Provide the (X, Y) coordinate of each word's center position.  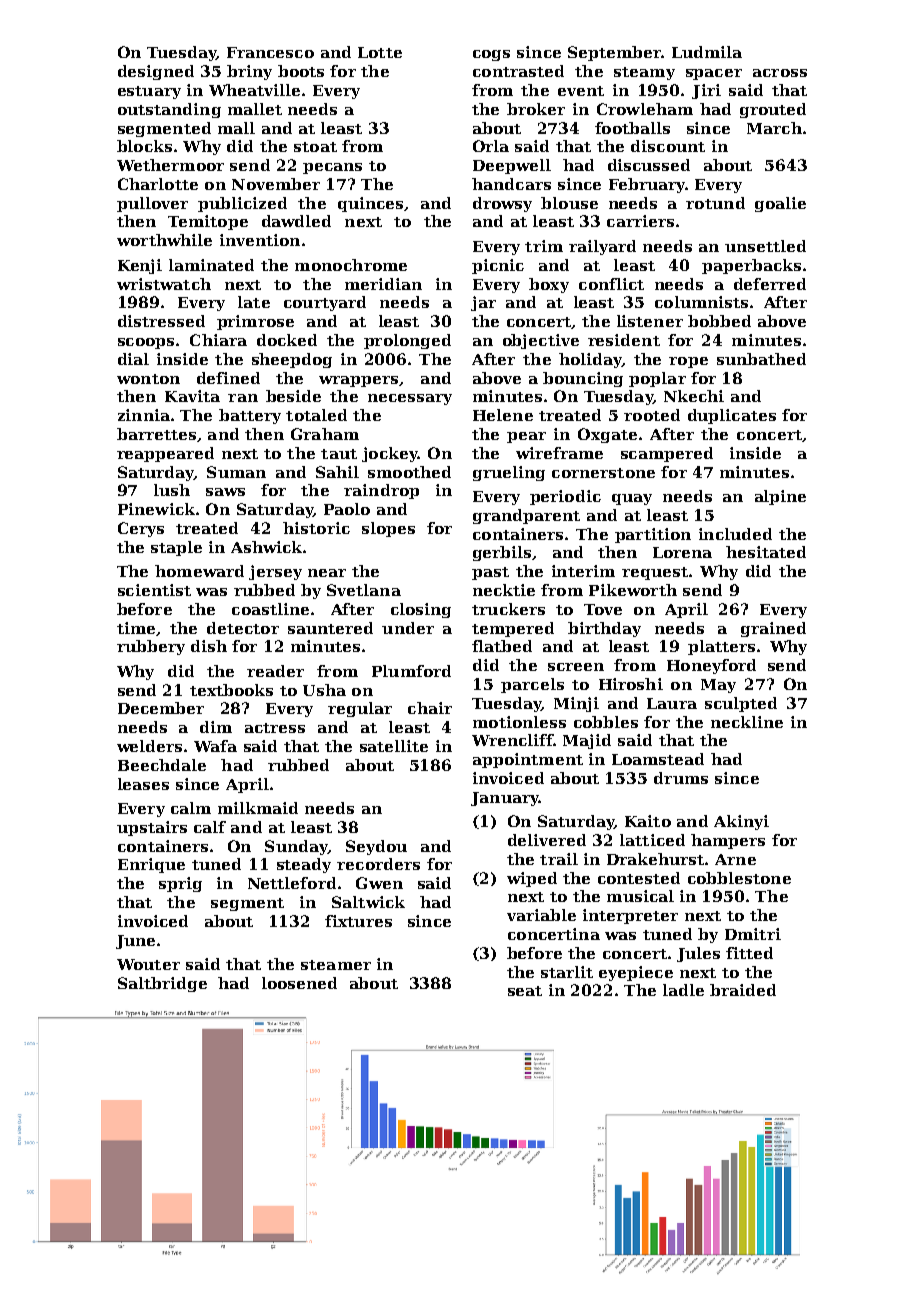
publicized (242, 204)
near (327, 573)
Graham (325, 434)
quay (632, 499)
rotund (715, 203)
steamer (336, 965)
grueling (509, 473)
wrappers (358, 381)
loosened (299, 983)
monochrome (351, 265)
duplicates (732, 416)
